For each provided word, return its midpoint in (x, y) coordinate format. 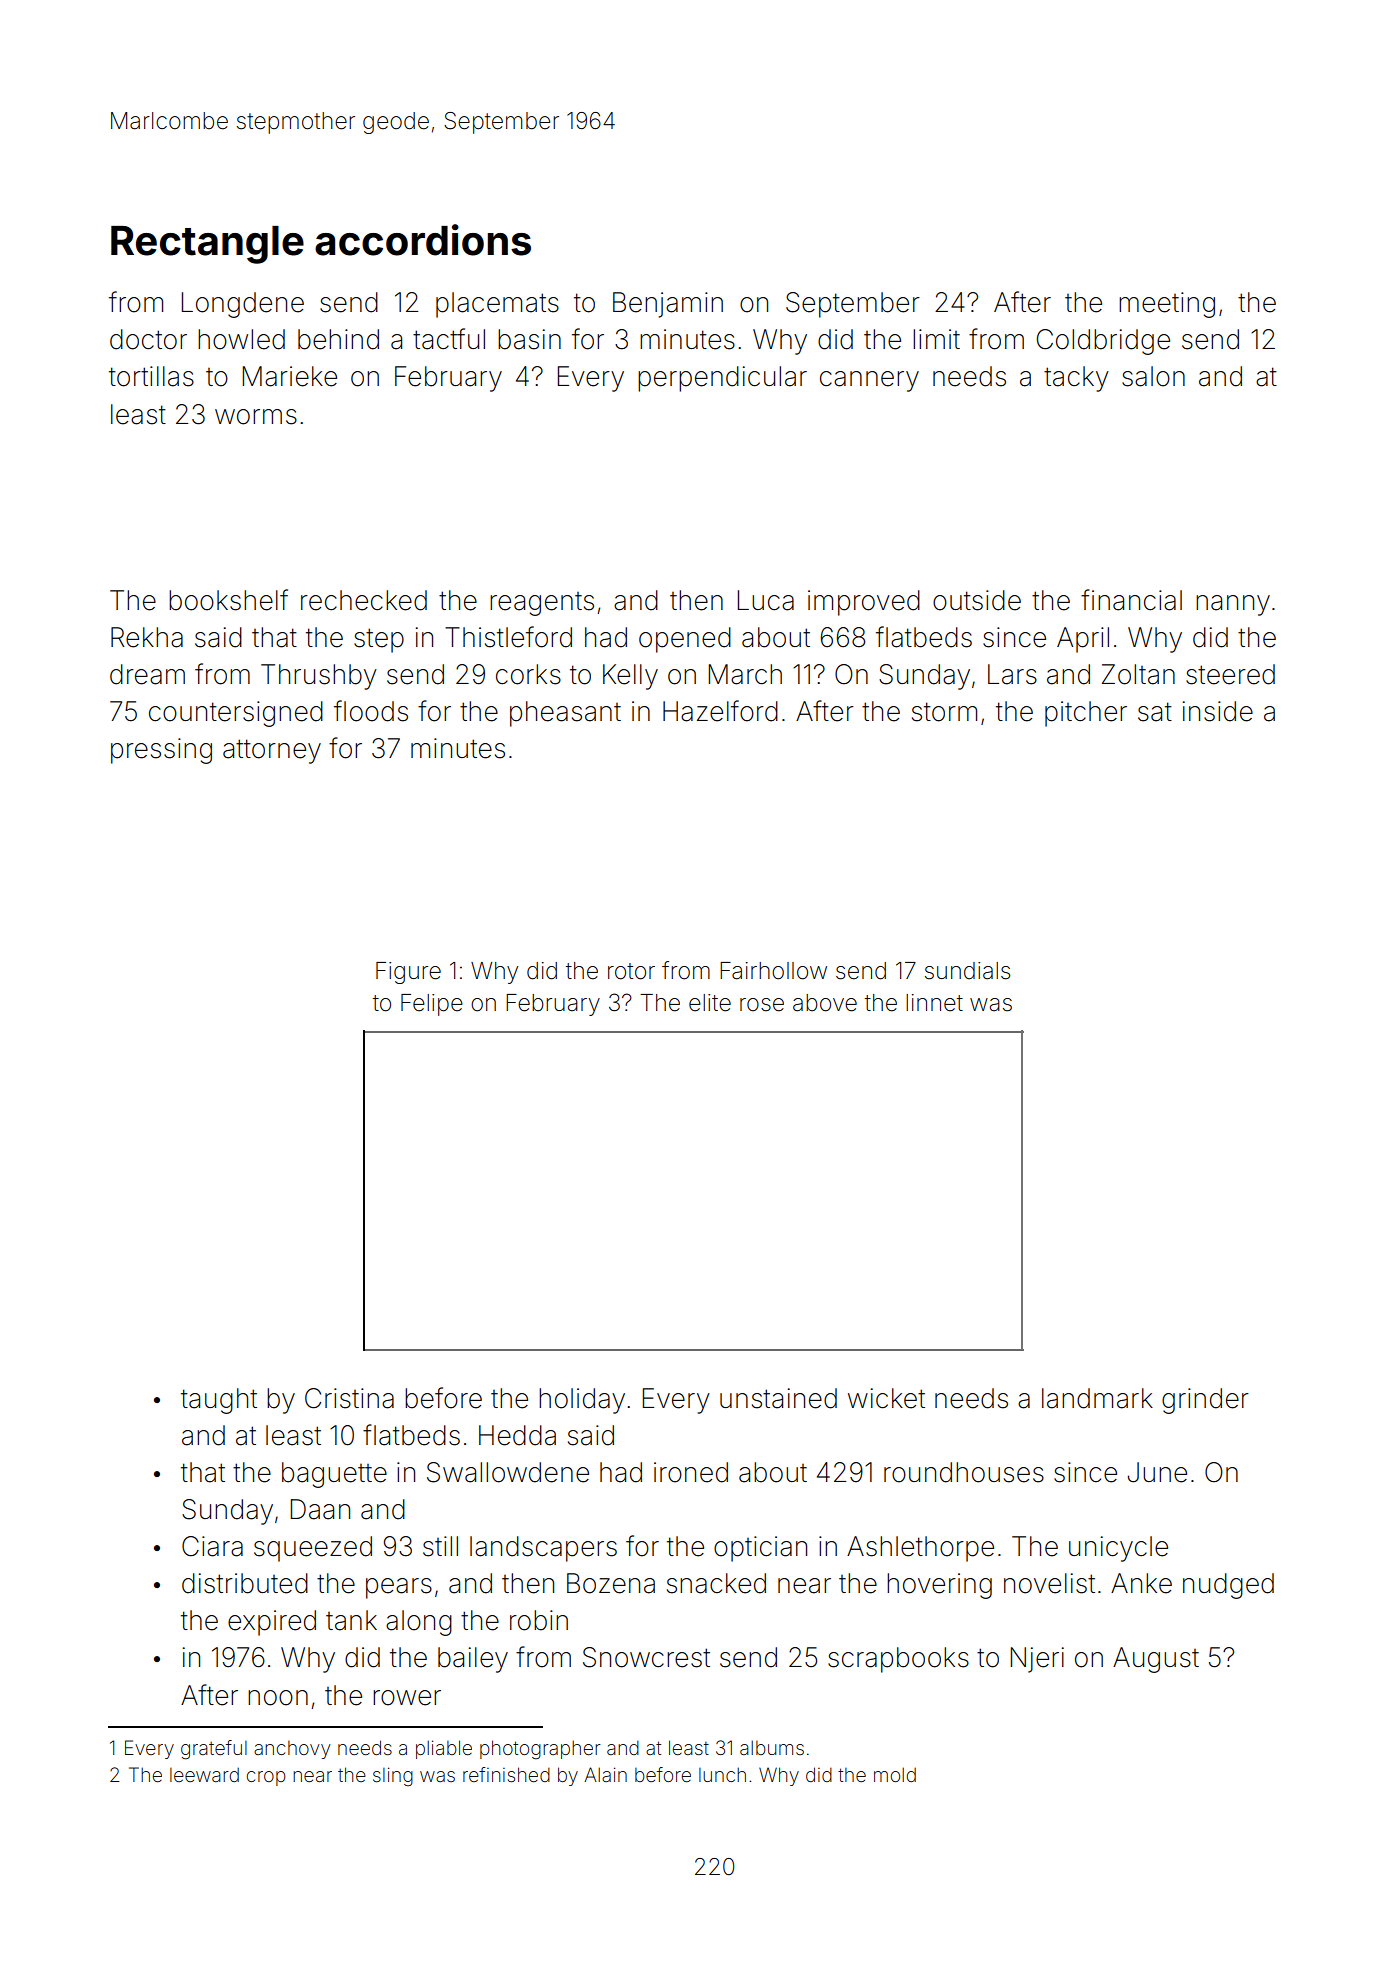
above (825, 1003)
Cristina (349, 1398)
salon (1153, 376)
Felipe (432, 1005)
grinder (1205, 1401)
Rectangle (207, 245)
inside (1218, 711)
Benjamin (668, 305)
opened (685, 640)
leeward (204, 1775)
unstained (778, 1398)
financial (1131, 600)
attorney (272, 751)
